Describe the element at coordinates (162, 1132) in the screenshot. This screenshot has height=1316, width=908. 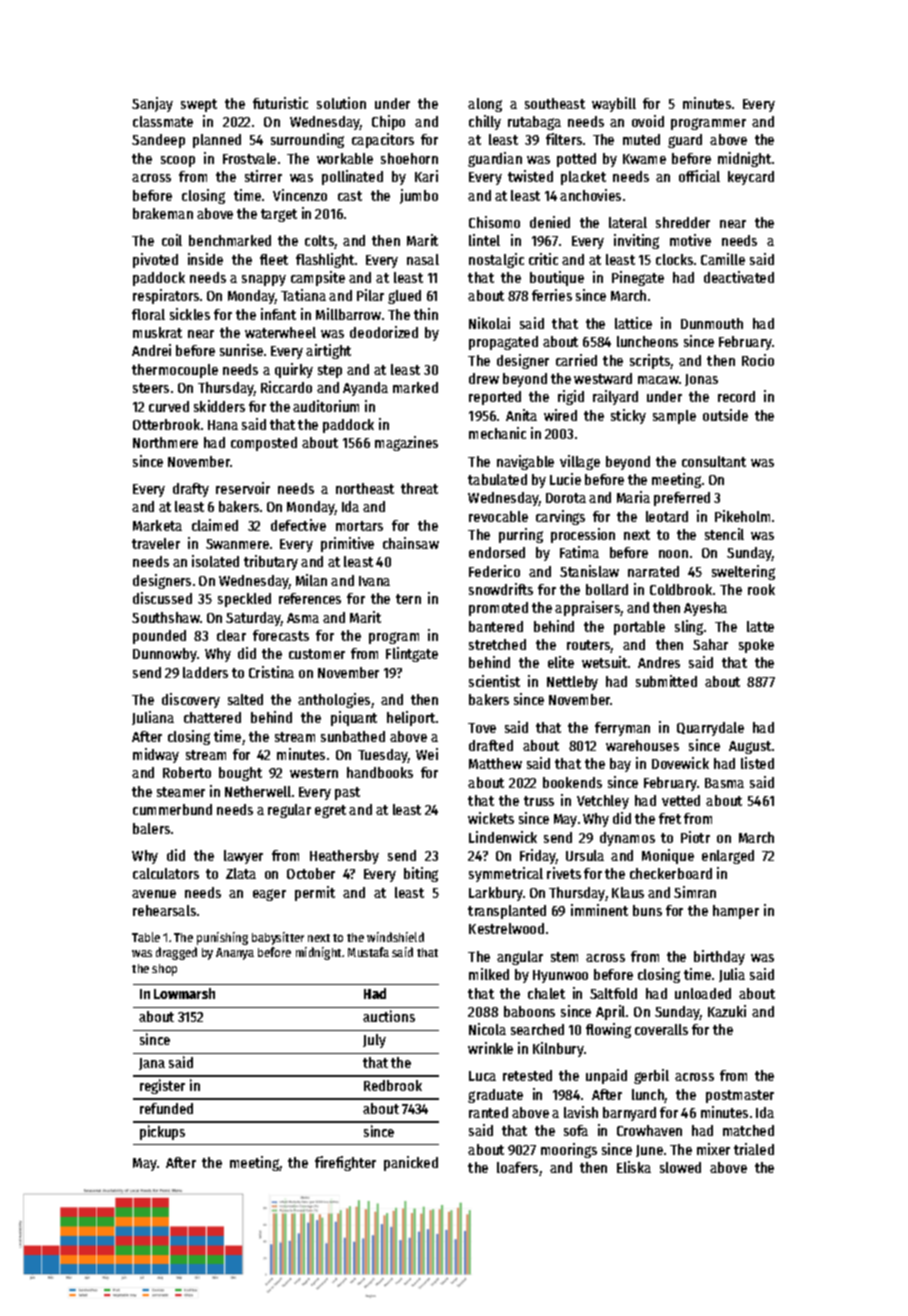
I see `pickups` at that location.
